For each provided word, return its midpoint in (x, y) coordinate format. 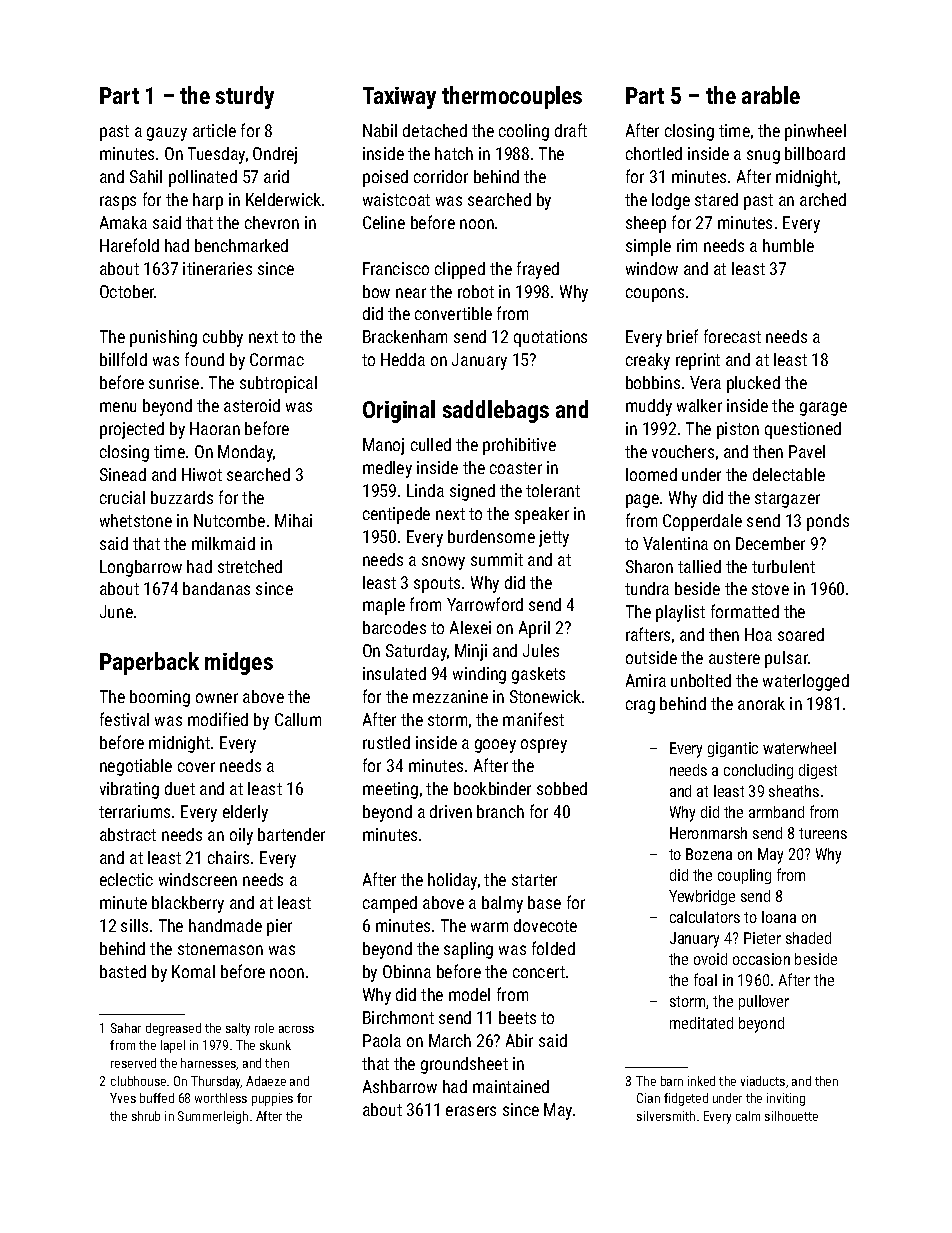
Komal (193, 971)
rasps (118, 203)
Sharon (649, 566)
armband (776, 812)
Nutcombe (229, 520)
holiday (452, 881)
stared (716, 199)
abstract (128, 834)
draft (571, 130)
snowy (443, 563)
